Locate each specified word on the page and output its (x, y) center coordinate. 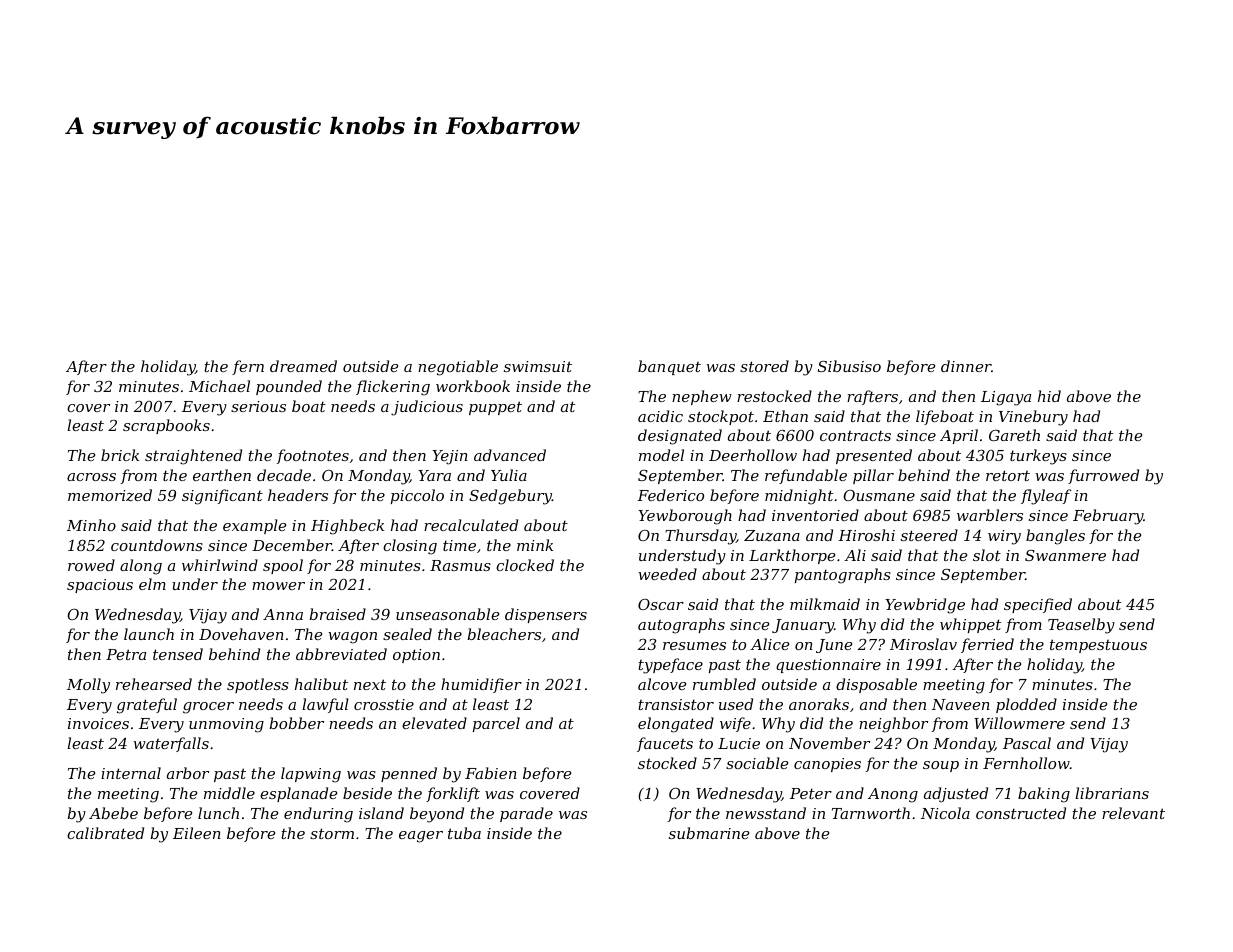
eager (421, 837)
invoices (98, 723)
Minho (91, 525)
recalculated (471, 525)
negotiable (458, 368)
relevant (1133, 813)
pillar (873, 476)
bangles (1055, 537)
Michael (219, 386)
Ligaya (1006, 398)
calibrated (105, 833)
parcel (496, 724)
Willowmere (1019, 723)
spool (283, 566)
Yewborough (685, 517)
